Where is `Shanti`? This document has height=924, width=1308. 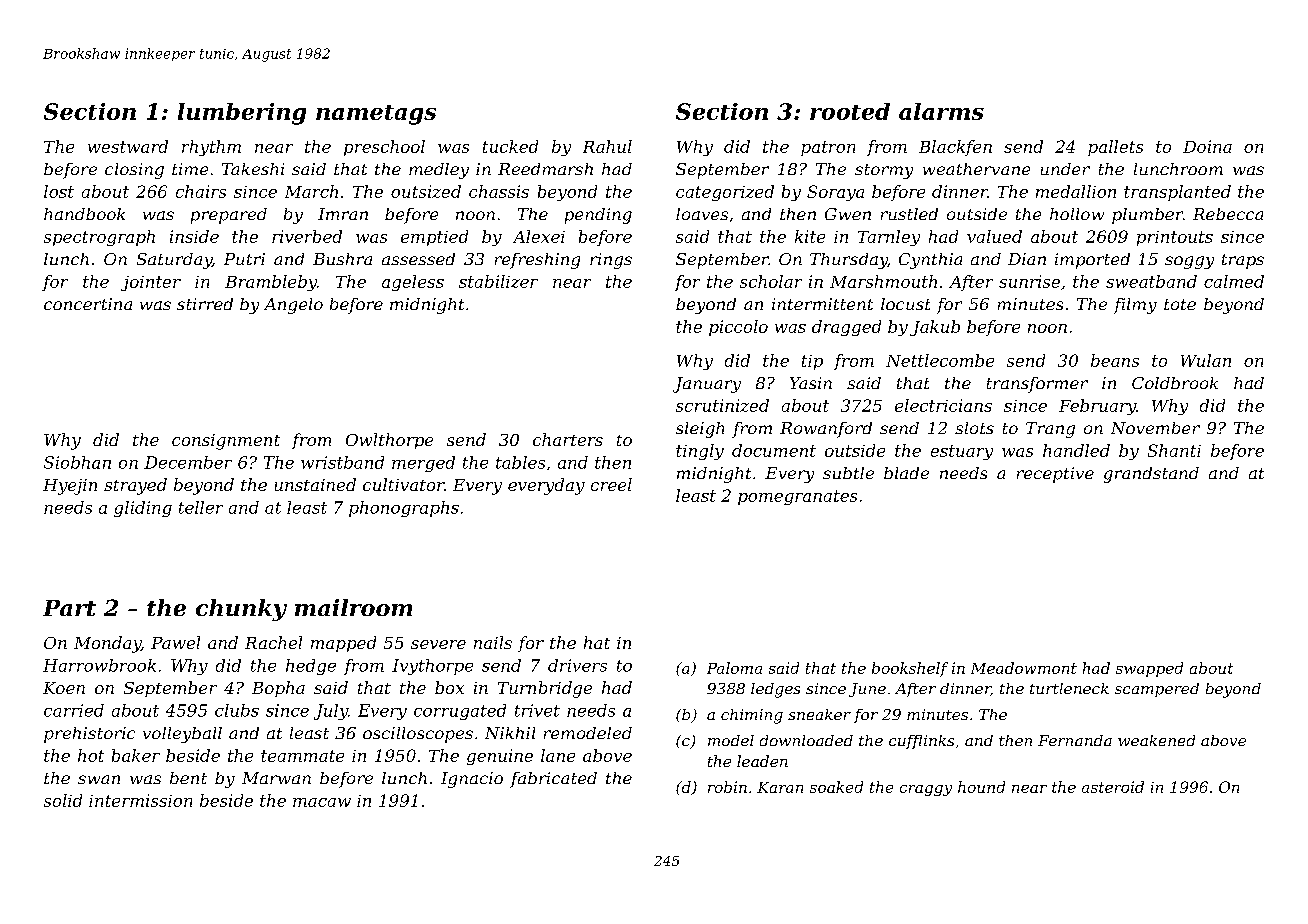 Shanti is located at coordinates (1174, 450).
